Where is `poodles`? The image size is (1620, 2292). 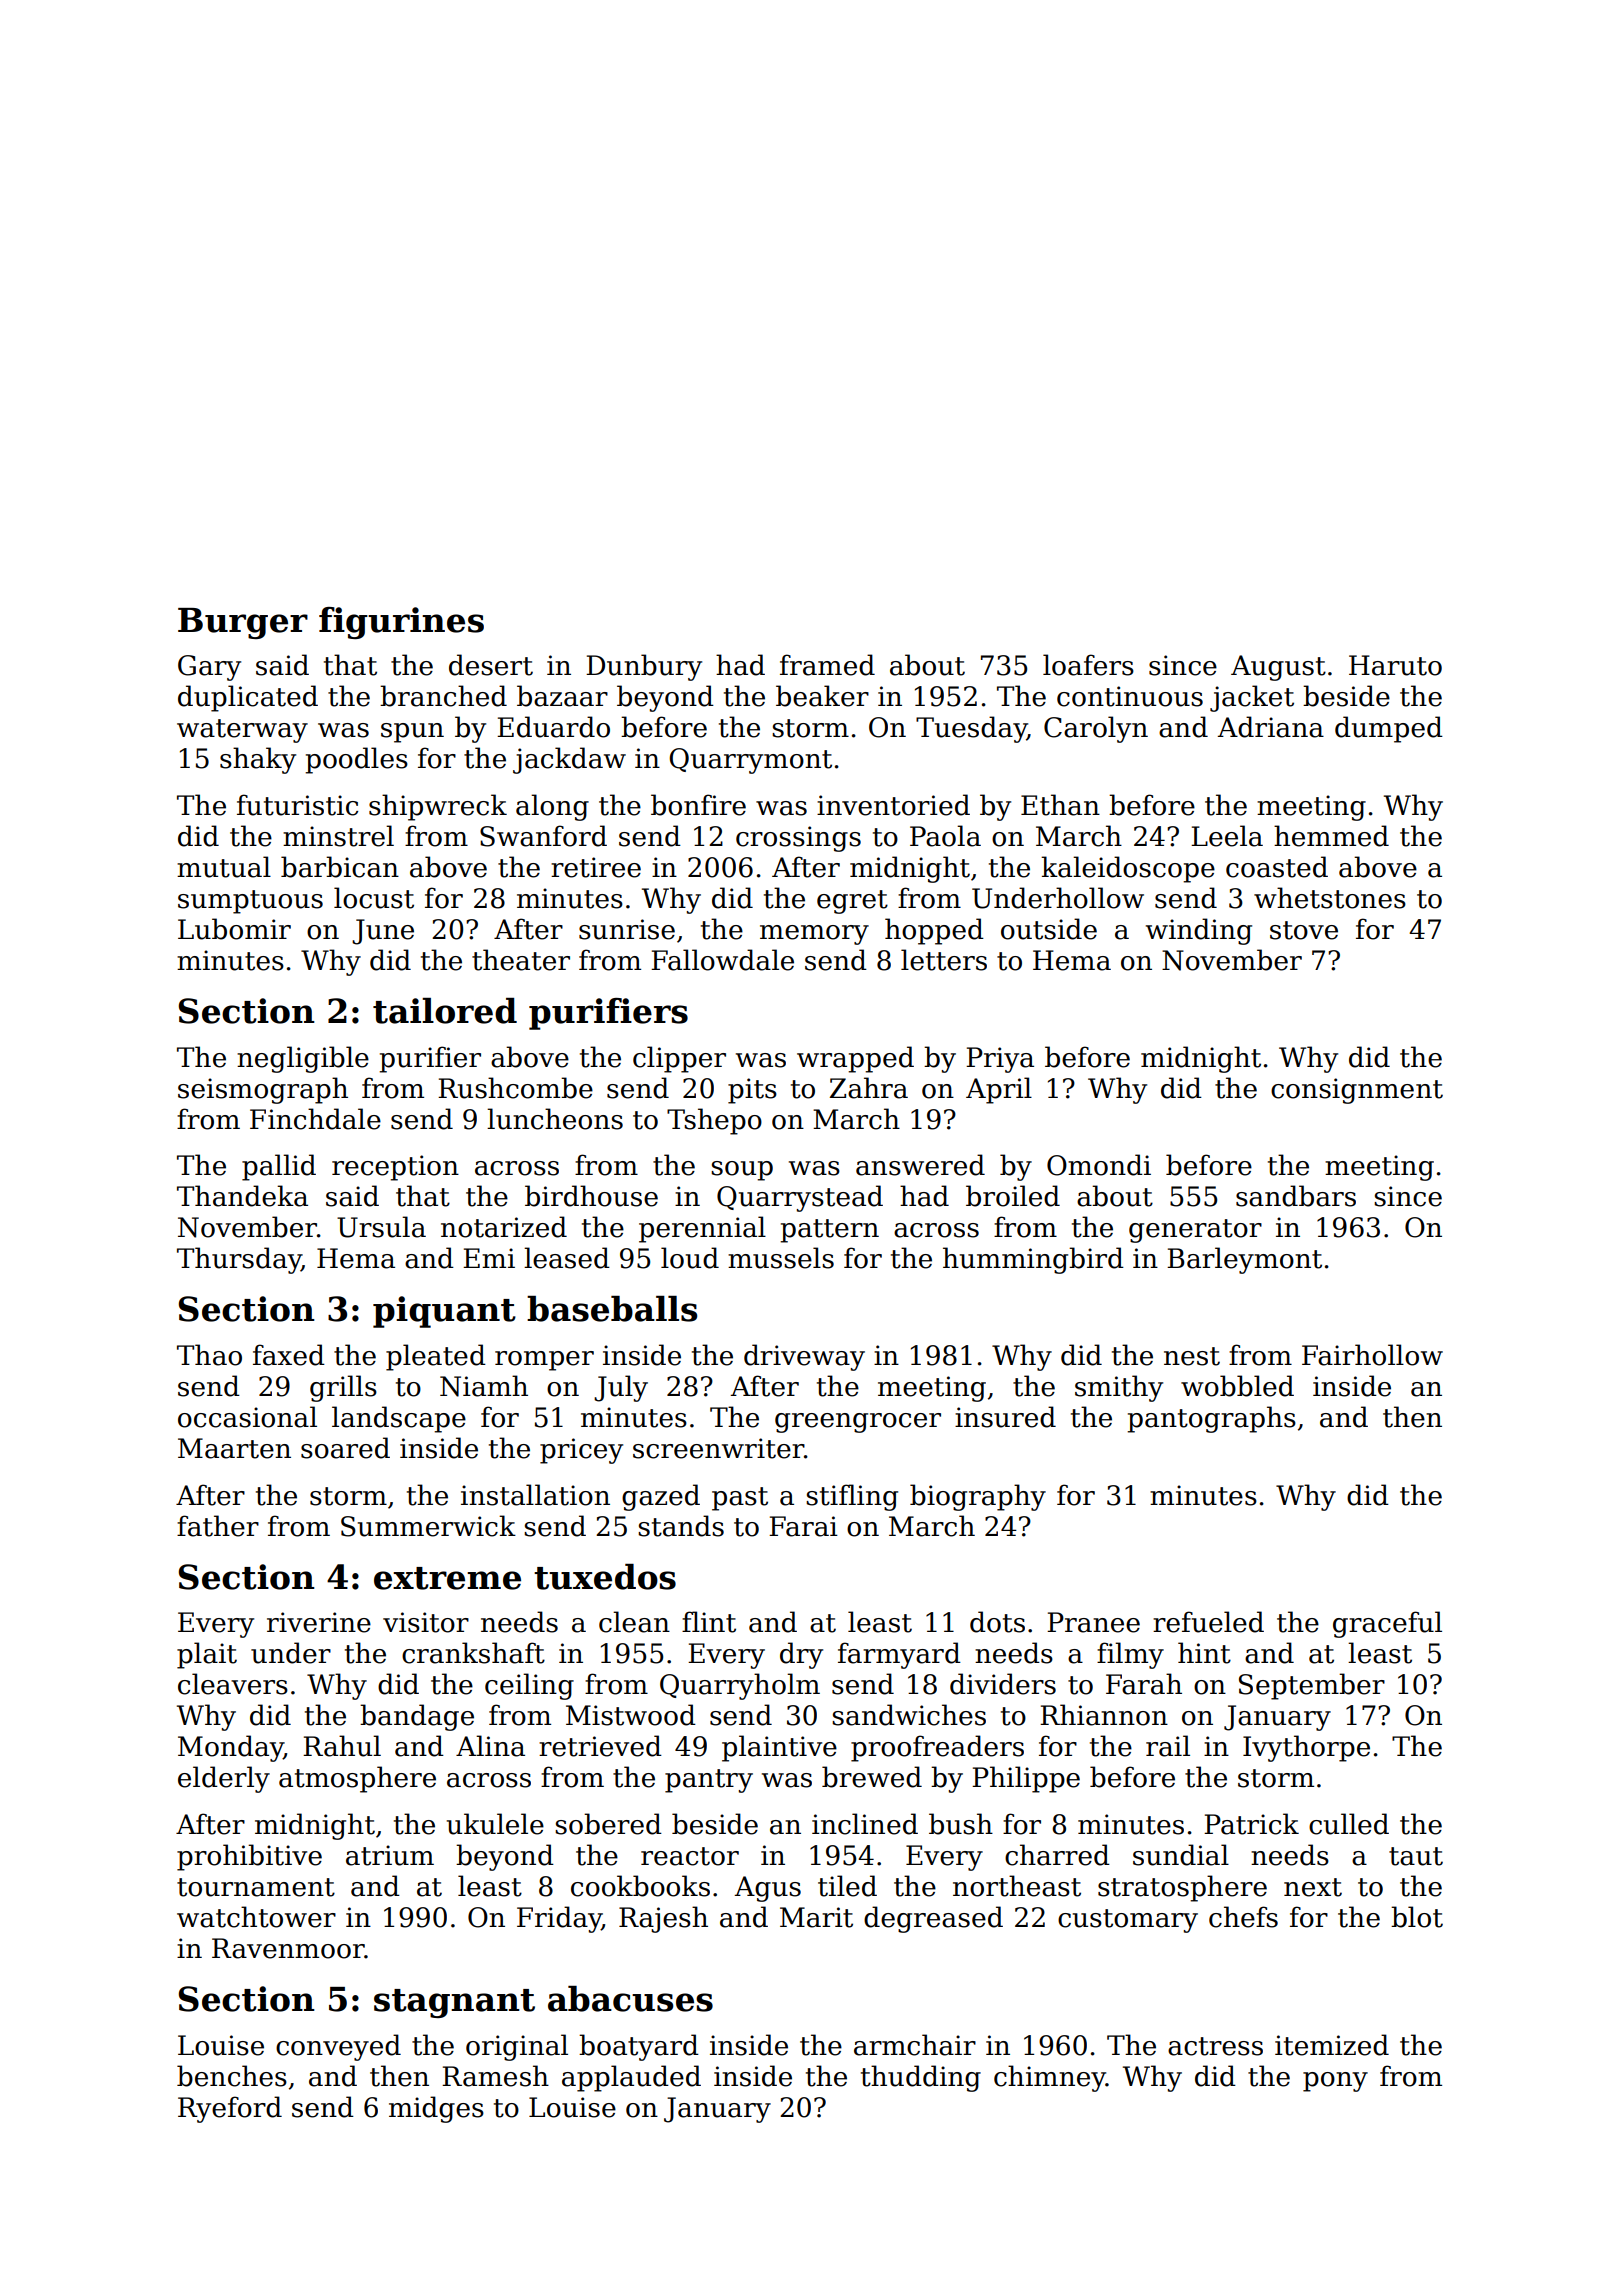 poodles is located at coordinates (356, 760).
